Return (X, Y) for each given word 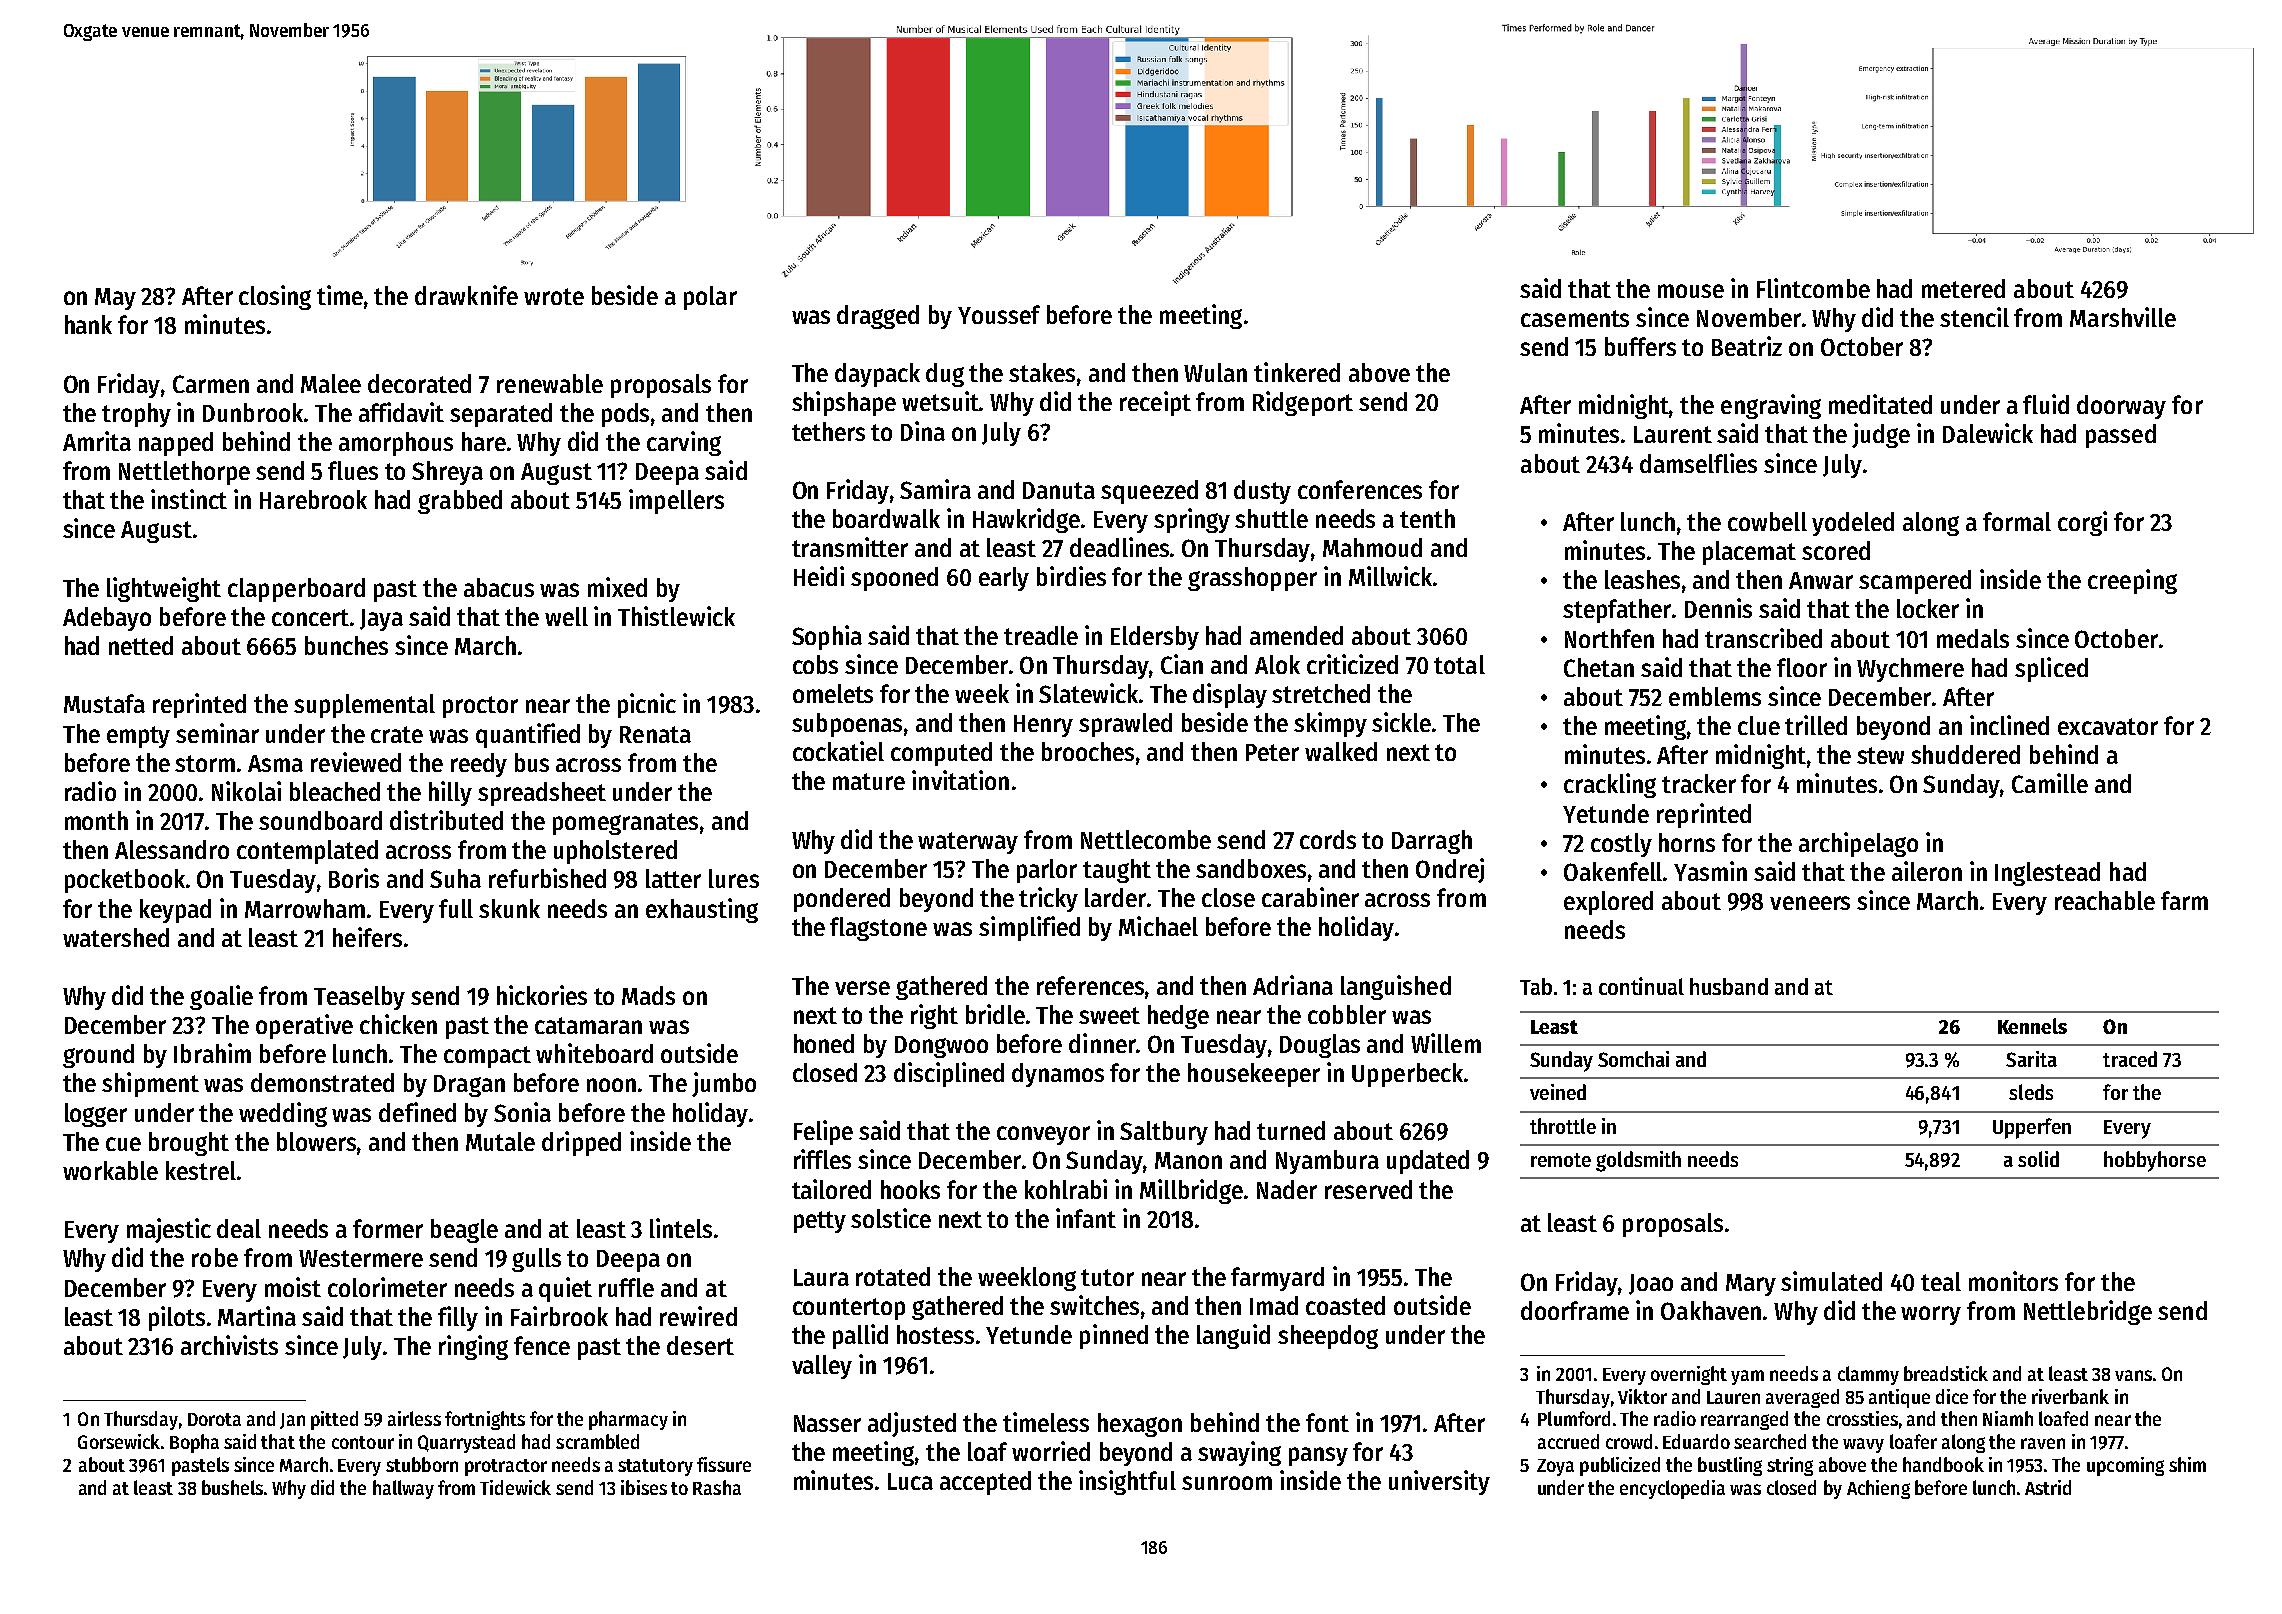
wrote (554, 296)
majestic (169, 1230)
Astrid (2048, 1487)
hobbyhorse (2155, 1161)
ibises (644, 1487)
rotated (893, 1276)
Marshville (2123, 317)
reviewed (356, 762)
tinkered (1297, 372)
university (1439, 1482)
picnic (647, 705)
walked (1341, 751)
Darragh (1432, 842)
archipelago (1858, 844)
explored (1608, 903)
